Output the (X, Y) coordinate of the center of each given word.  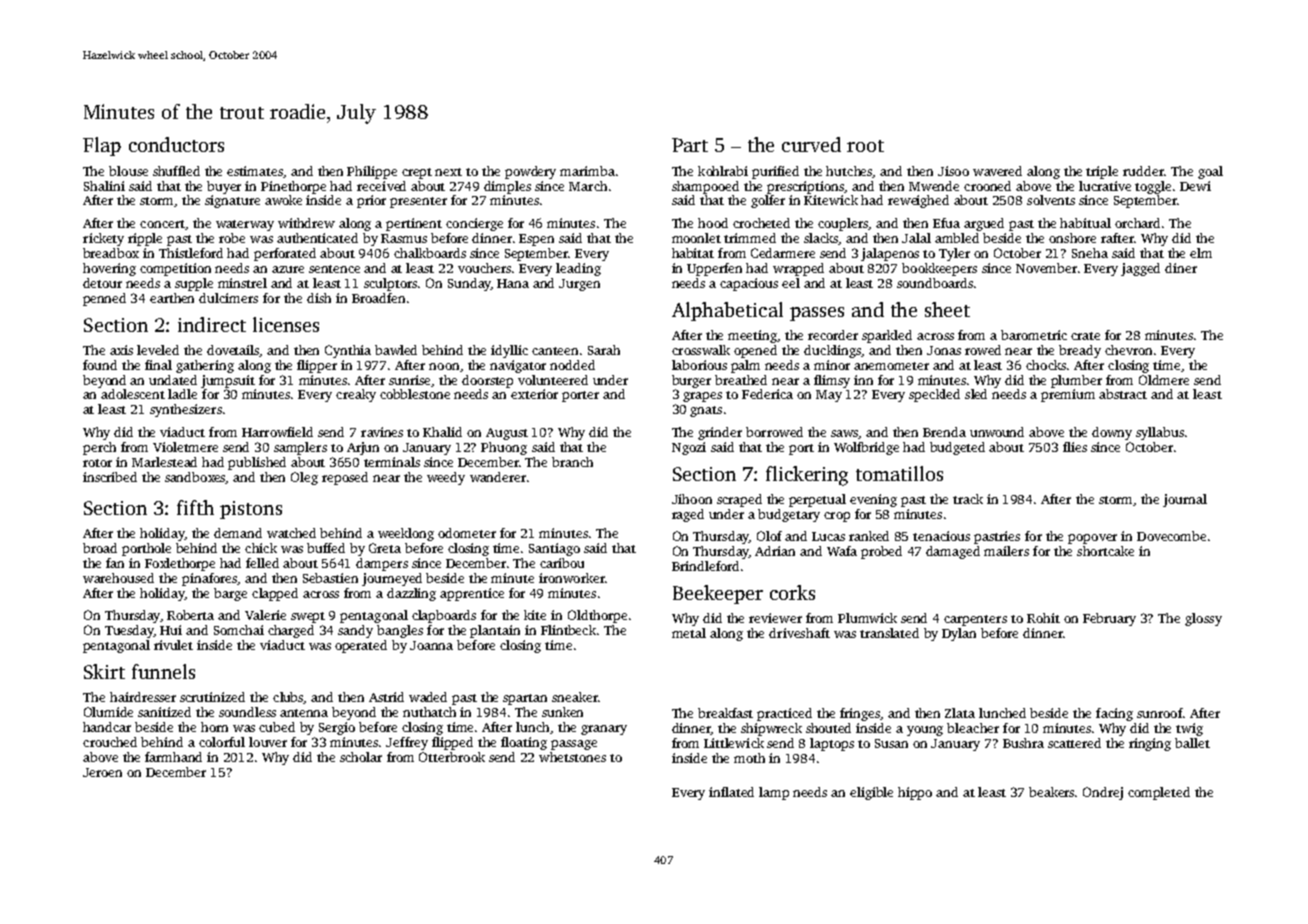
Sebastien (330, 578)
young (925, 731)
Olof (769, 536)
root (865, 146)
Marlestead (164, 462)
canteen (555, 351)
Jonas (944, 350)
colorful (222, 742)
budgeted (957, 448)
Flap (102, 146)
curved (811, 144)
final (158, 365)
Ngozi (689, 448)
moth (749, 758)
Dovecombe (1171, 536)
